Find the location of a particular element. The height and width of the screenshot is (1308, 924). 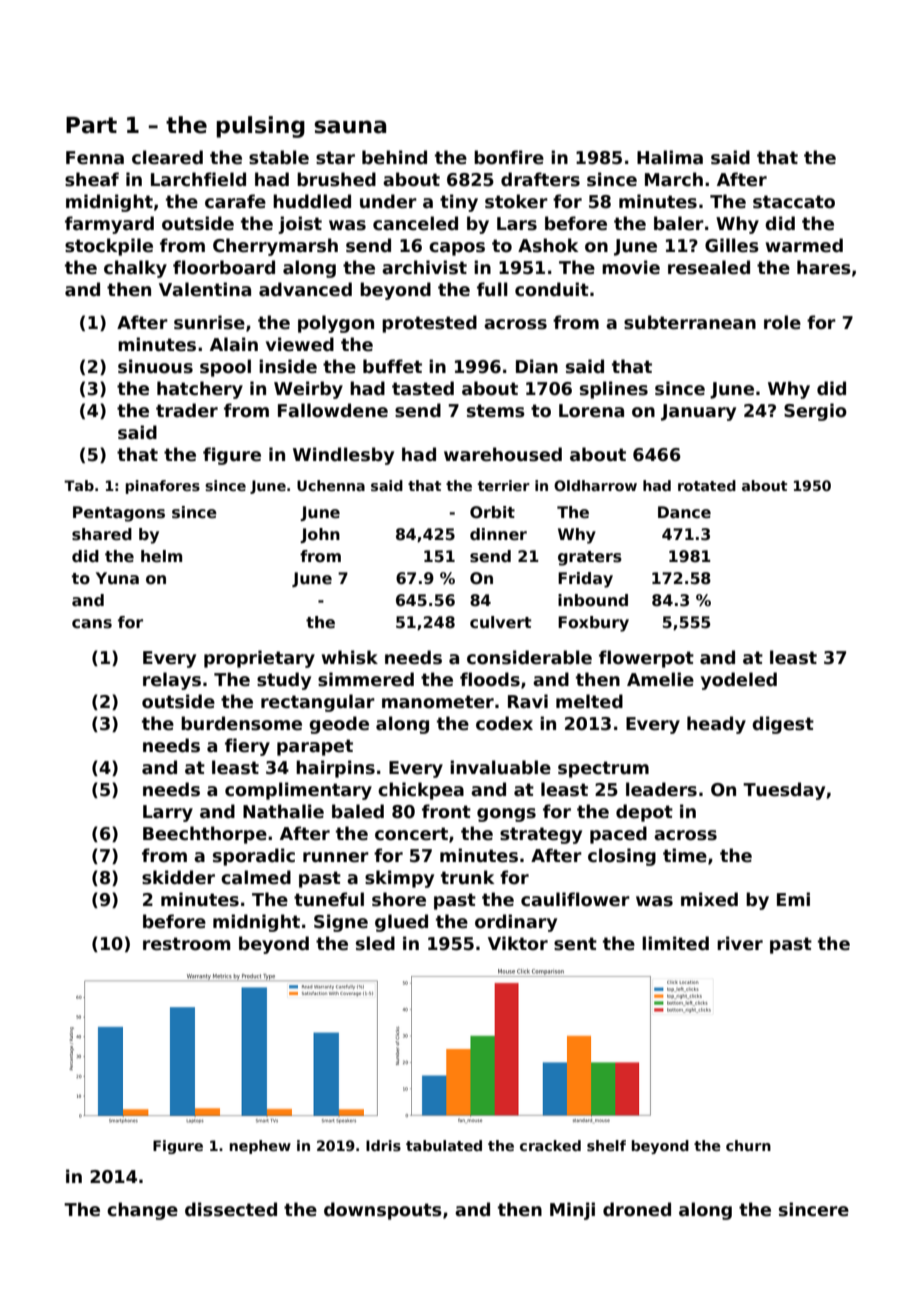

carafe is located at coordinates (235, 201).
